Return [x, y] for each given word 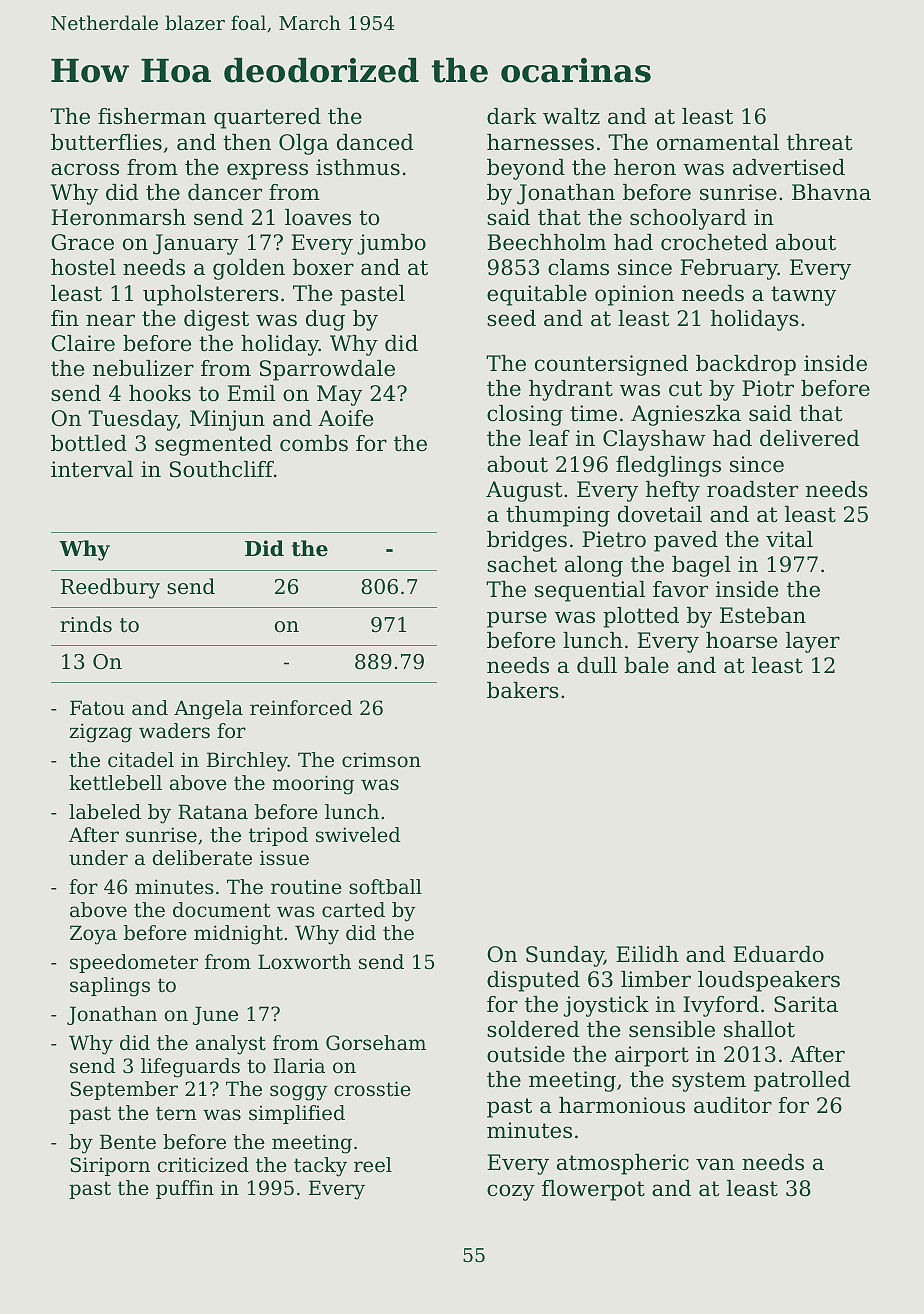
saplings [110, 987]
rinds [86, 624]
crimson [381, 760]
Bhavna [831, 192]
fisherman [152, 116]
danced [375, 142]
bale [646, 665]
